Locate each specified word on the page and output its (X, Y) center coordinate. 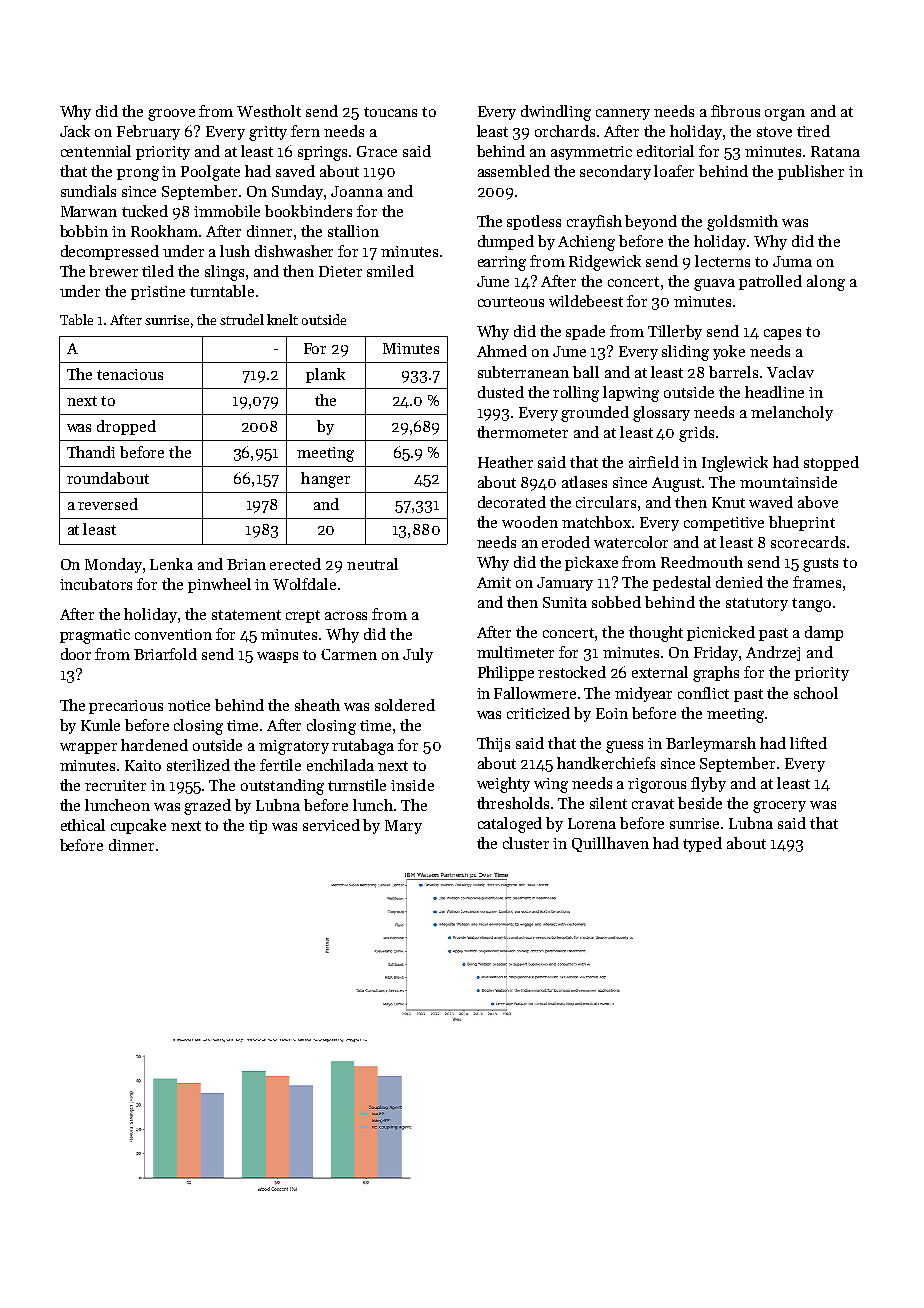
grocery (779, 807)
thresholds (513, 803)
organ (785, 115)
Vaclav (790, 372)
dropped (126, 427)
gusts (820, 565)
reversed (108, 504)
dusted (501, 392)
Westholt (269, 111)
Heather (505, 462)
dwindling (556, 113)
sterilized (198, 765)
